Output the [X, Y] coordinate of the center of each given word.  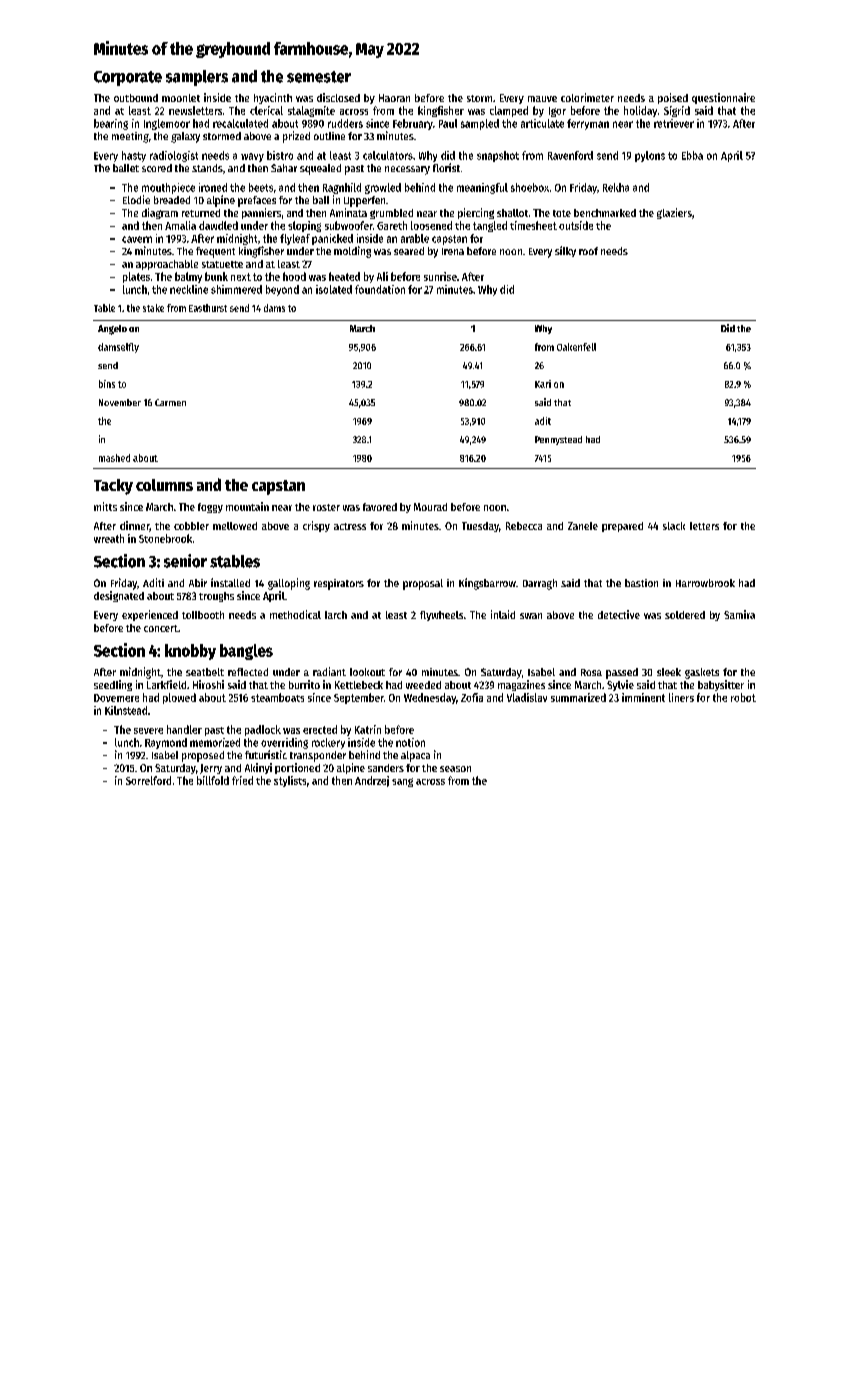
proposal [423, 584]
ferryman [588, 124]
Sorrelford [148, 780]
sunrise [440, 276]
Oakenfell [576, 347]
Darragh [540, 584]
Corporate [128, 78]
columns [164, 485]
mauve [542, 99]
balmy [188, 277]
